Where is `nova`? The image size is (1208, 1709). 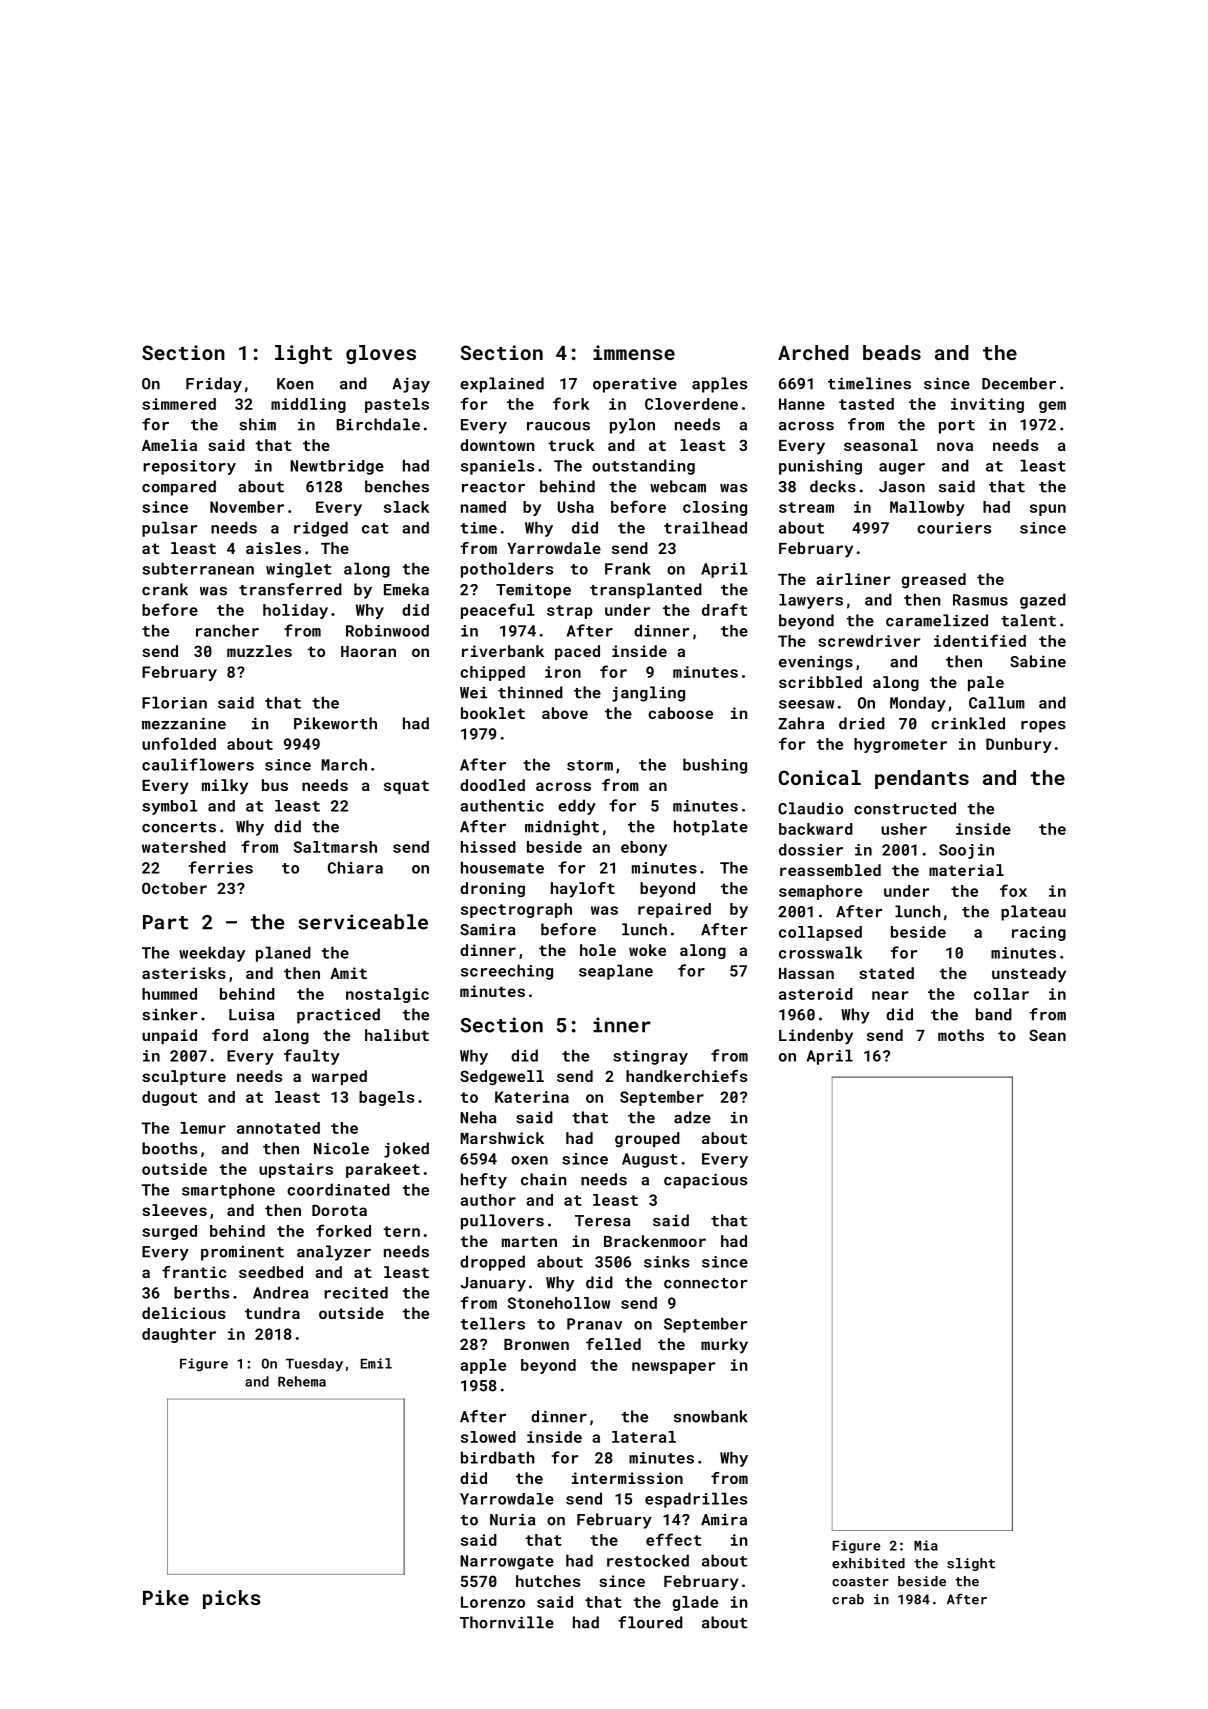 nova is located at coordinates (955, 446).
